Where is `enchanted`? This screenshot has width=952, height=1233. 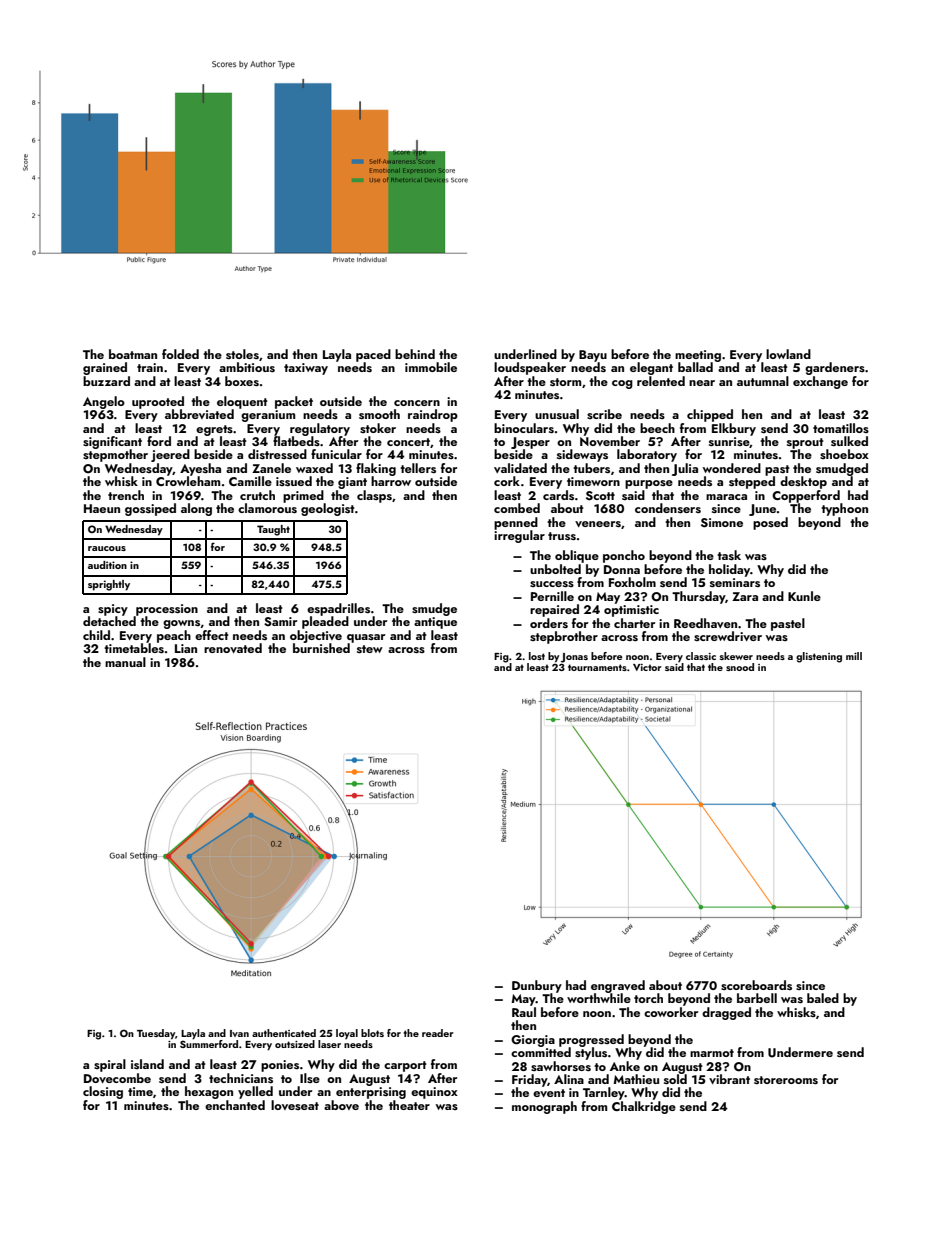
enchanted is located at coordinates (235, 1105).
